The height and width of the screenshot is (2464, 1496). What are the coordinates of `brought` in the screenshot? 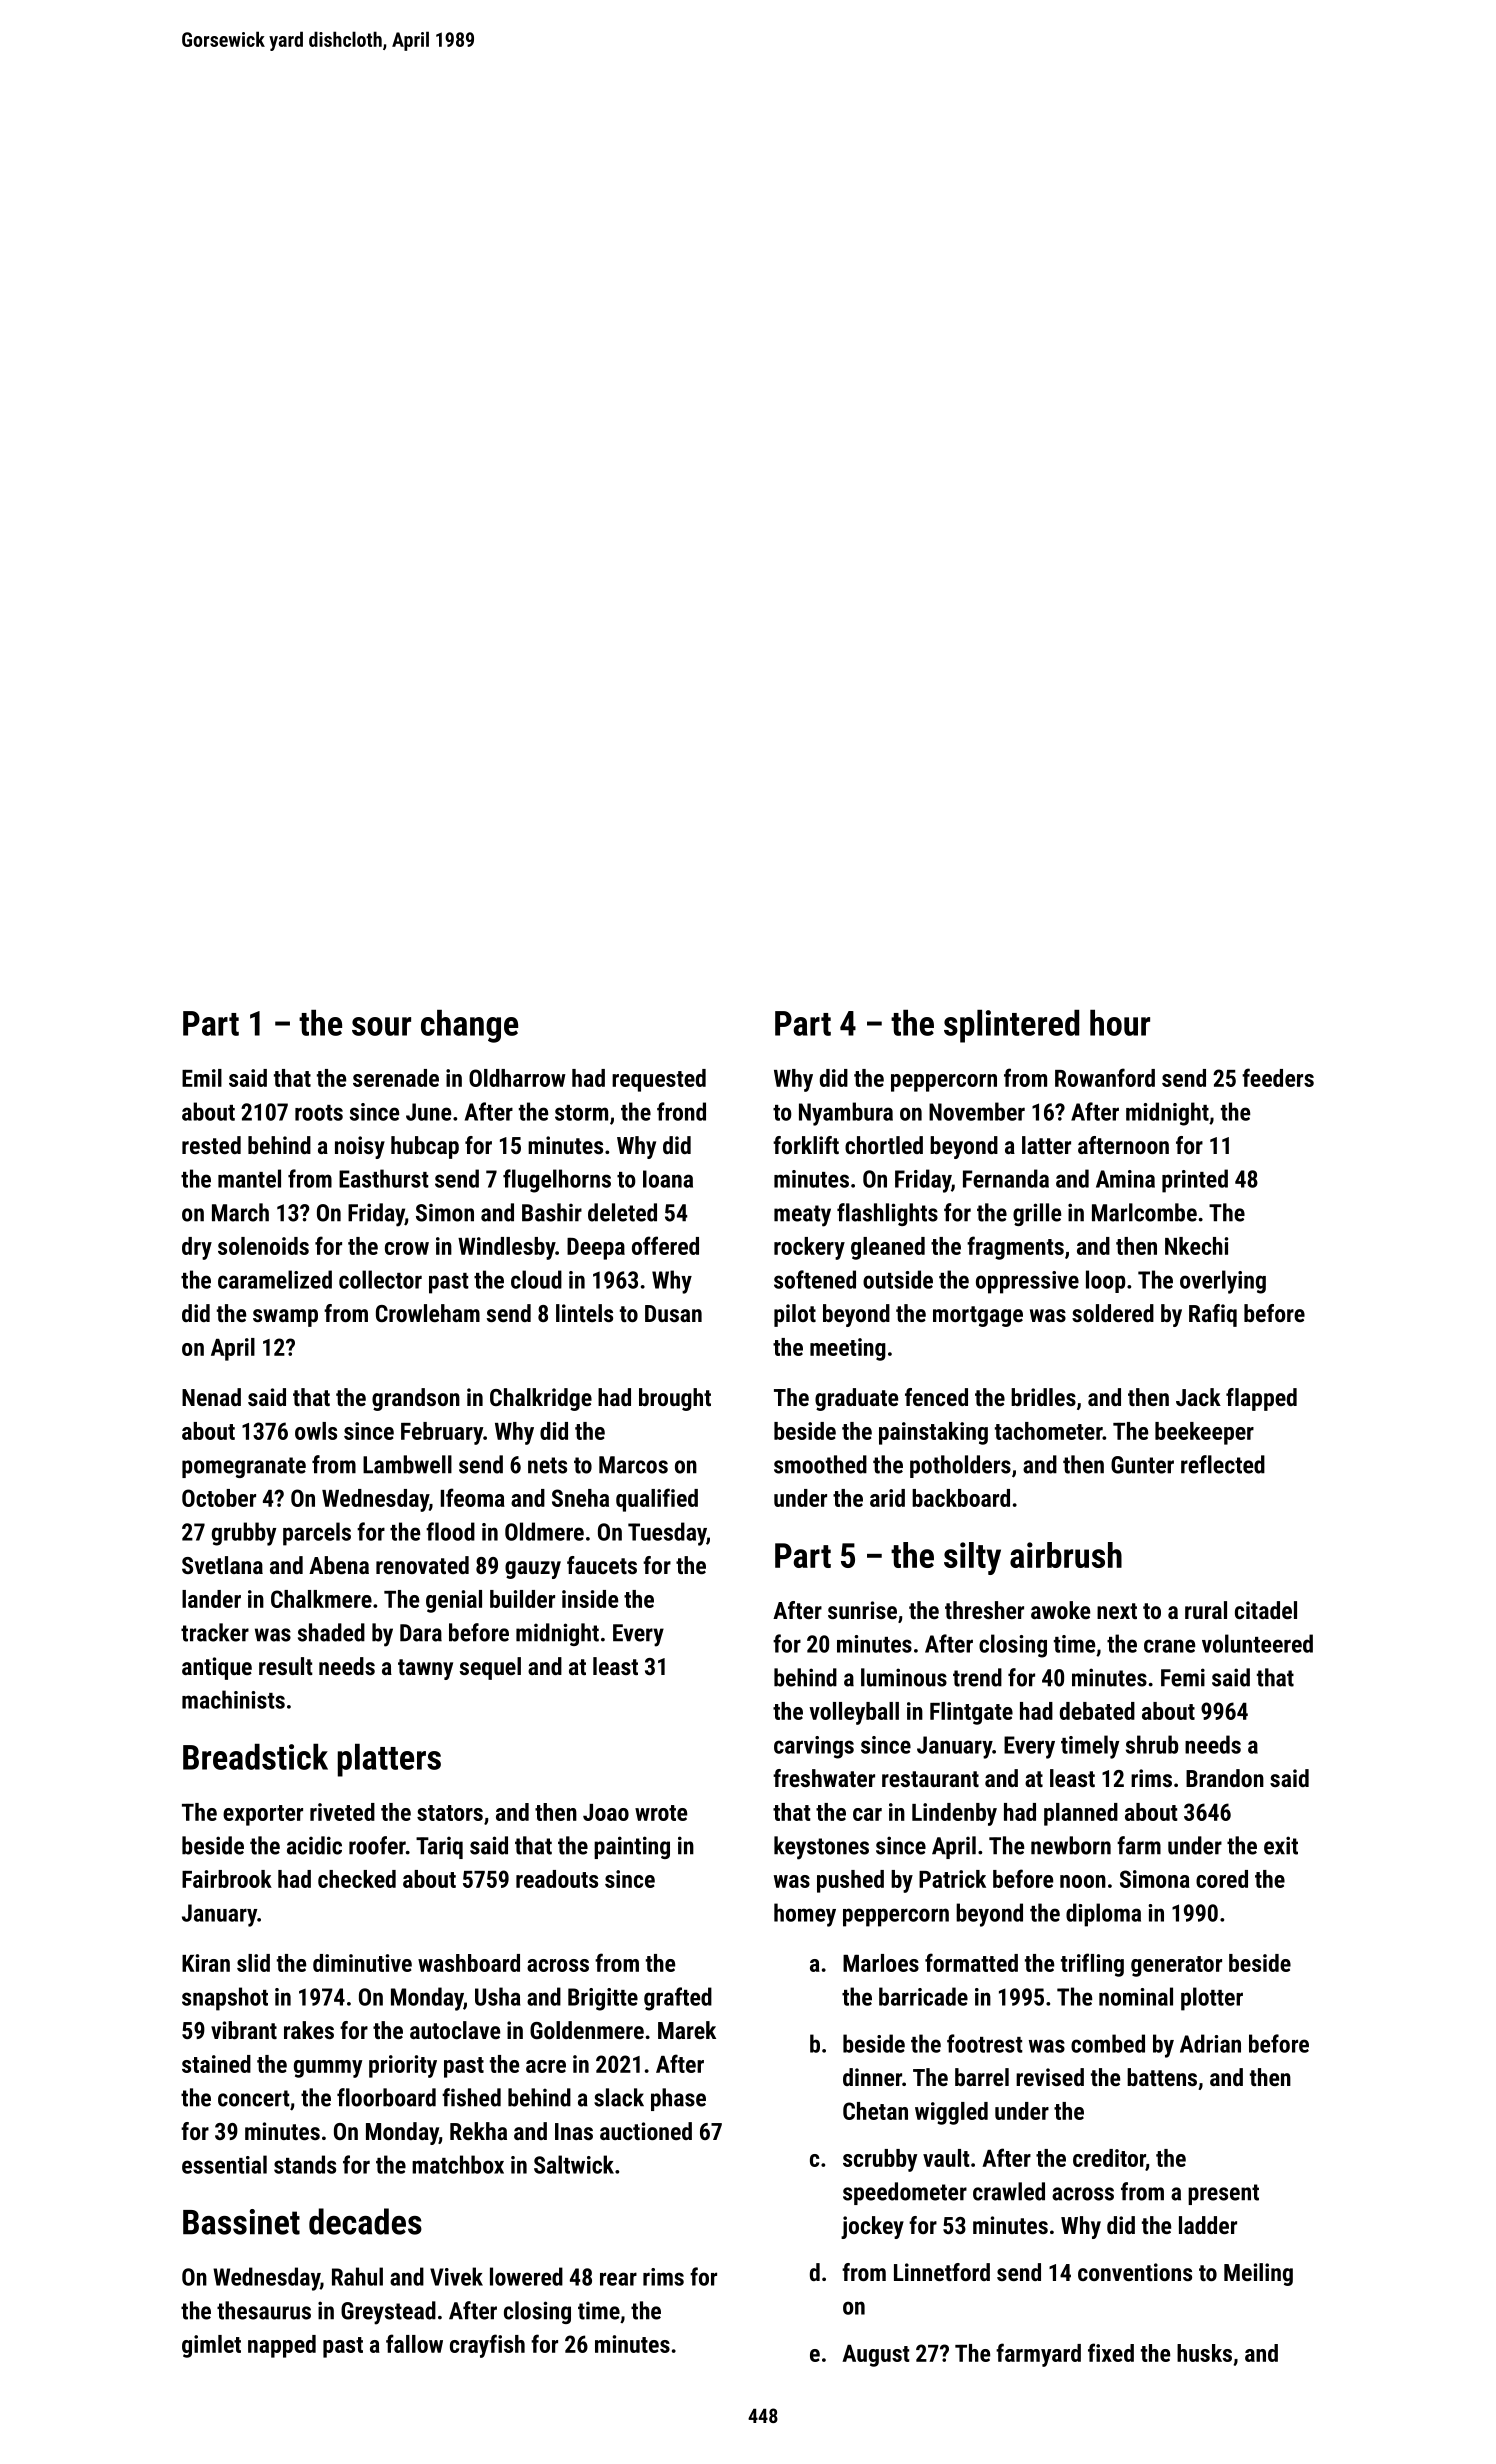 It's located at (675, 1399).
